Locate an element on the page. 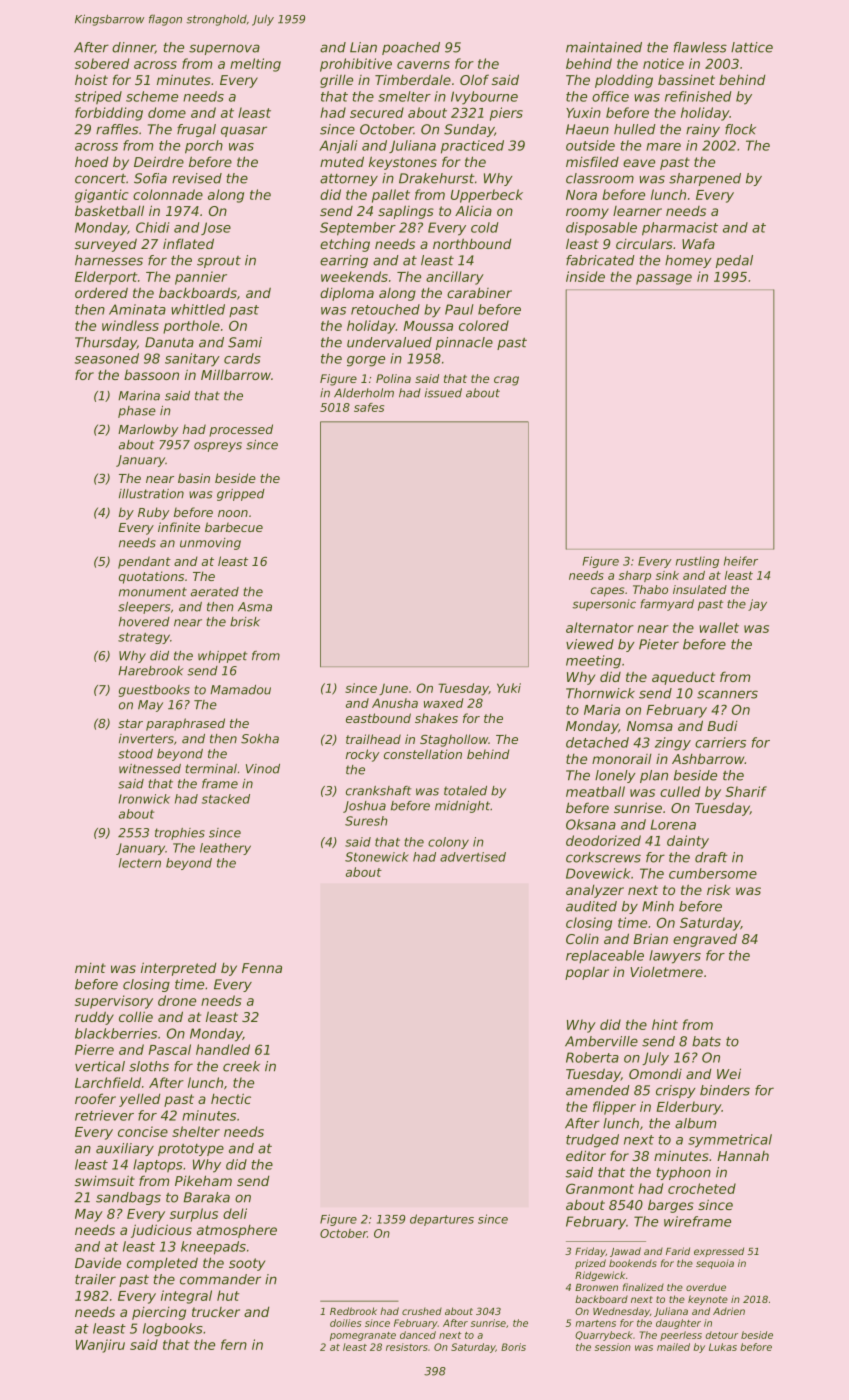 This page has width=849, height=1400. totaled is located at coordinates (465, 791).
